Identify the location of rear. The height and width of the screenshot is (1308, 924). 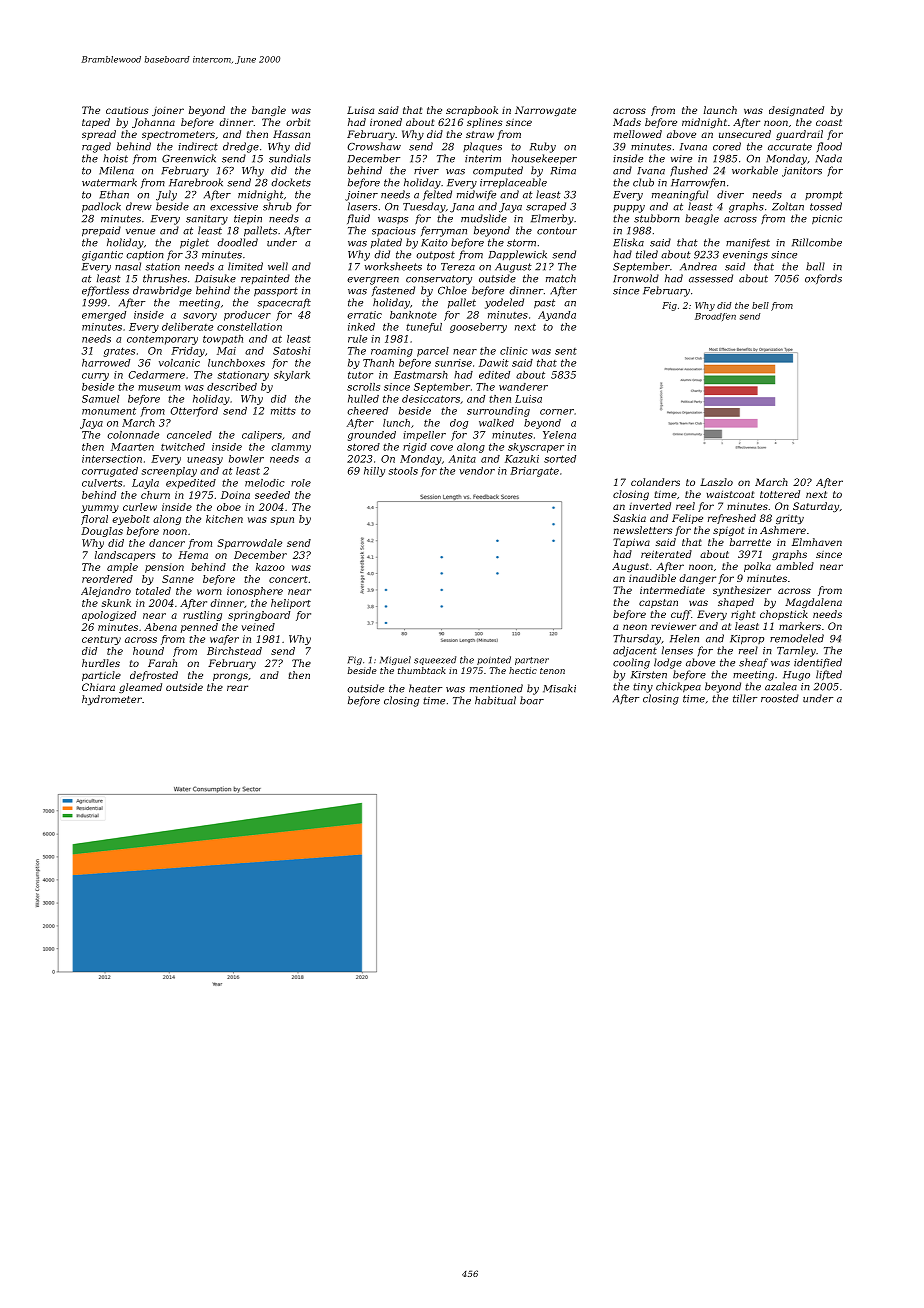
(237, 688).
